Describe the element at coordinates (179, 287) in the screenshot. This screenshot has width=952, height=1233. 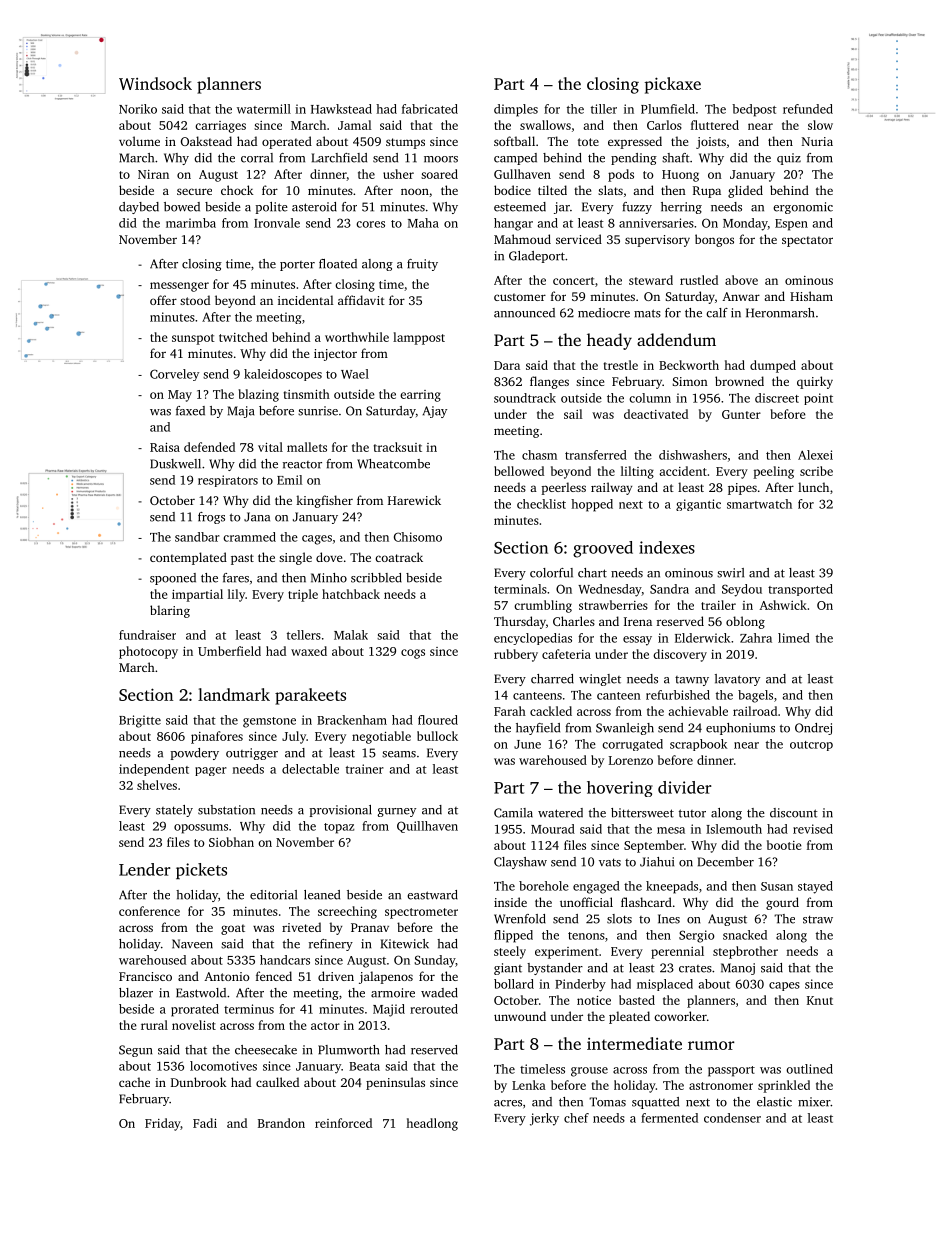
I see `messenger` at that location.
